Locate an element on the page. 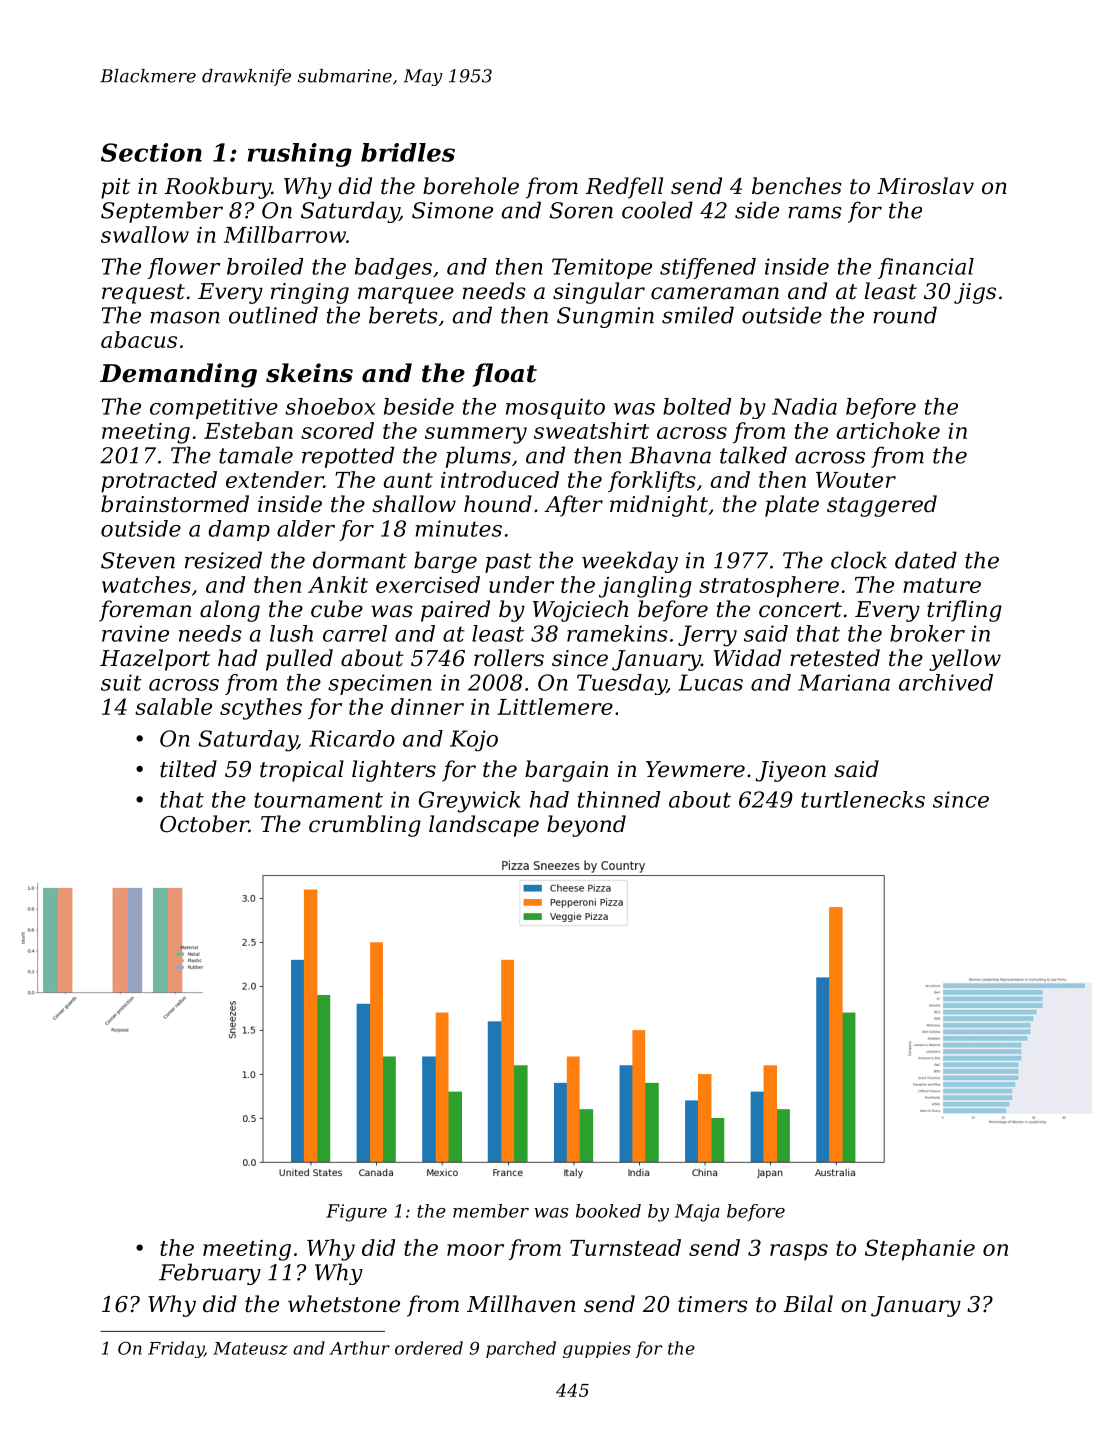 The width and height of the image is (1112, 1439). turtlenecks is located at coordinates (863, 799).
